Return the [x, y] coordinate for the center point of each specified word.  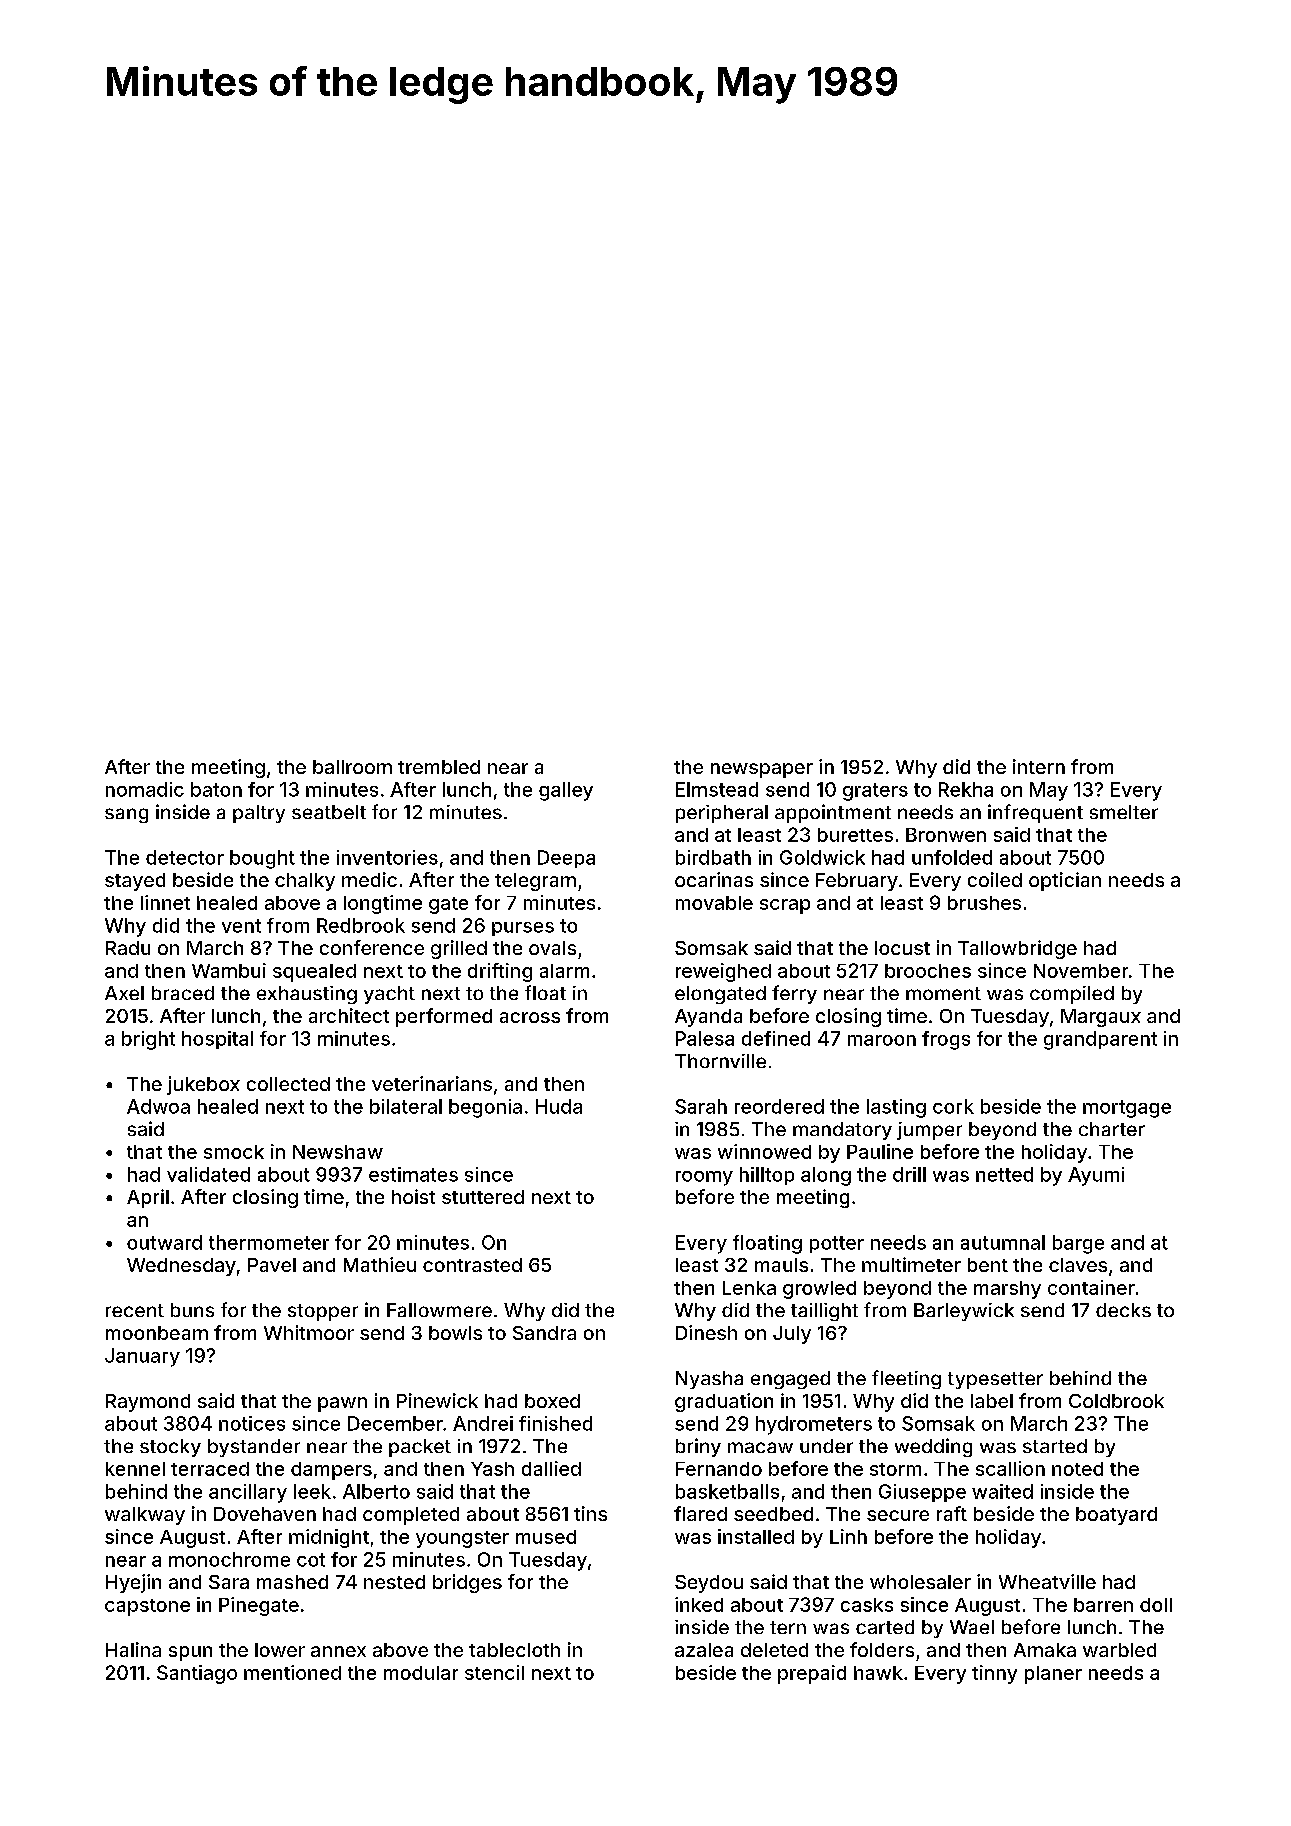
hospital [217, 1040]
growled [819, 1290]
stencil [494, 1672]
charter [1112, 1129]
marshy [1007, 1290]
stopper [323, 1312]
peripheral [722, 814]
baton [216, 789]
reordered [779, 1106]
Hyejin [133, 1583]
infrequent [1035, 813]
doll [1156, 1605]
